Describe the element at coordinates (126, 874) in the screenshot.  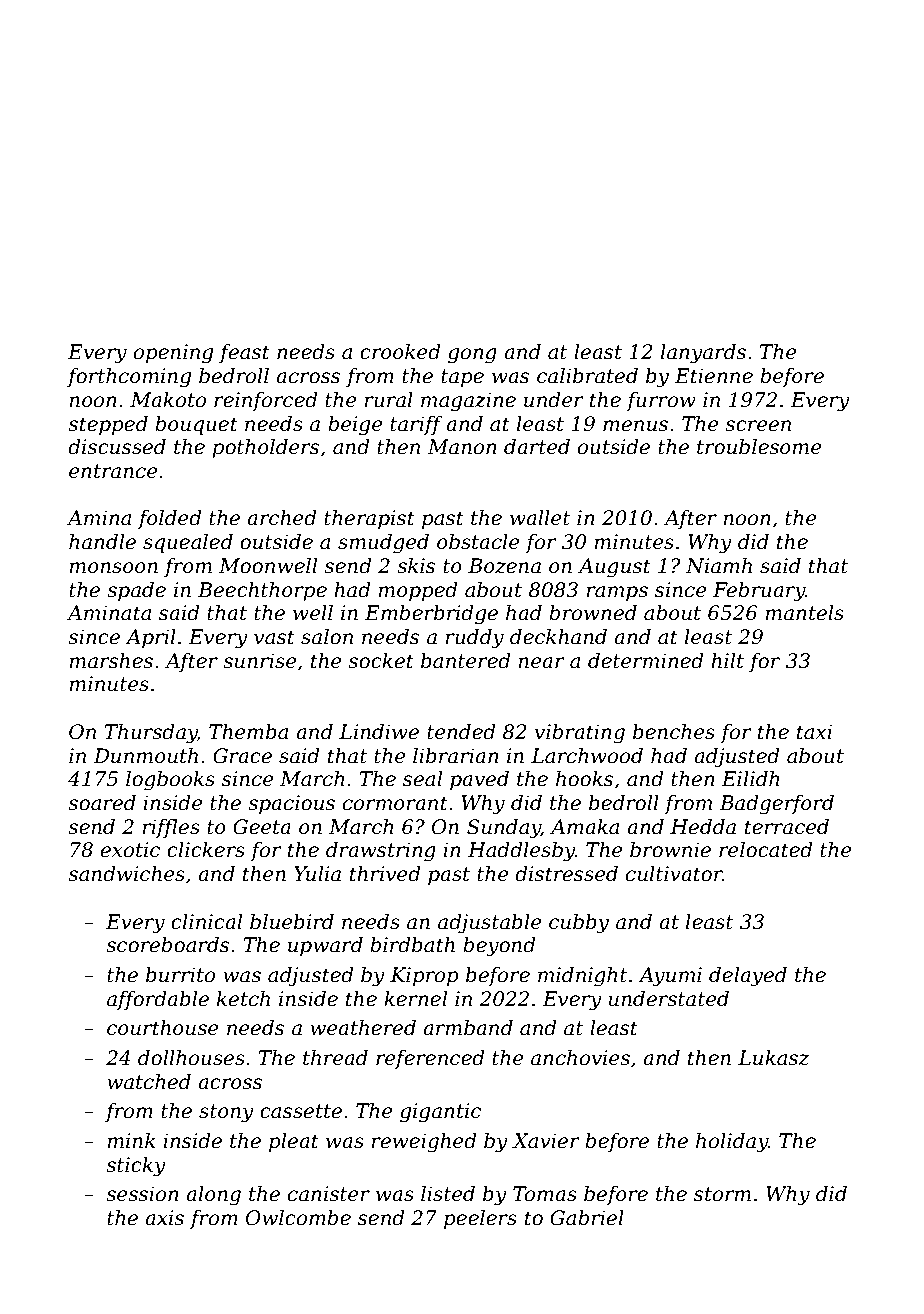
I see `sandwiches` at that location.
